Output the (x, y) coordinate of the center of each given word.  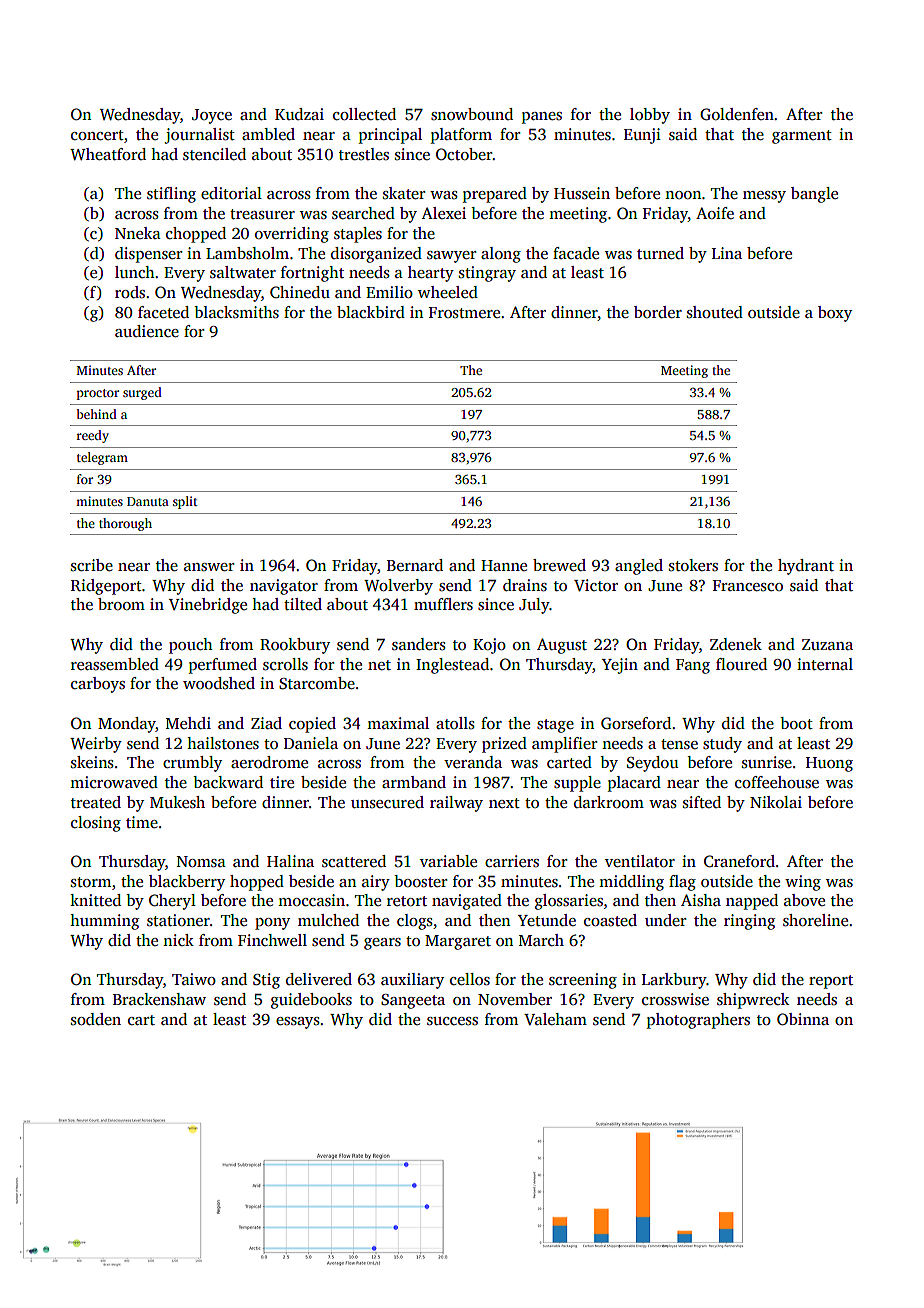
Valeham (555, 1019)
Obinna (803, 1019)
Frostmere (464, 312)
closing (96, 824)
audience (147, 331)
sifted (702, 802)
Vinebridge (208, 606)
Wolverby (398, 587)
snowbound (472, 114)
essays (298, 1023)
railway (456, 804)
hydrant (806, 567)
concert (97, 135)
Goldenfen (737, 114)
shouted (715, 312)
